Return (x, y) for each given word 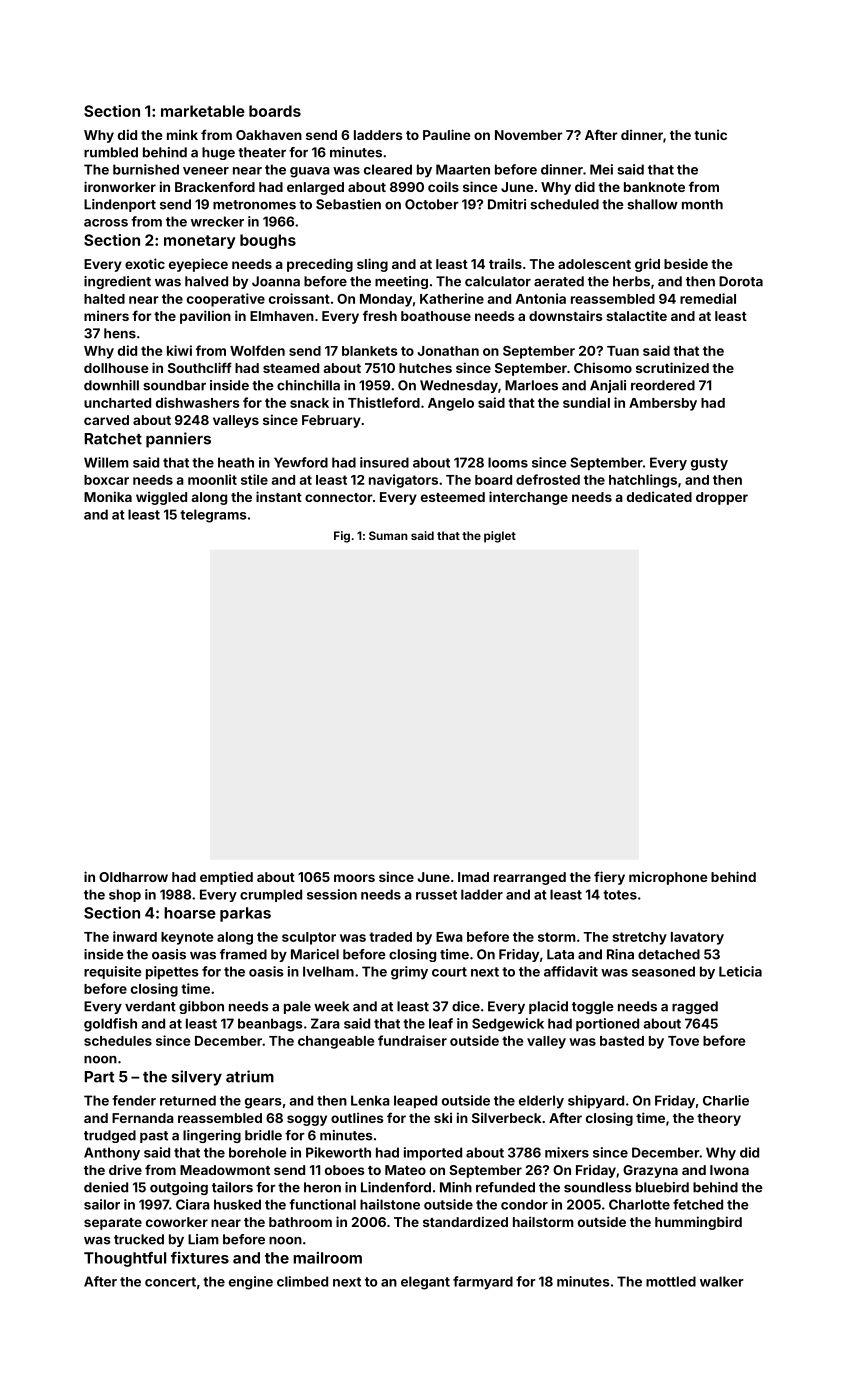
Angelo (451, 404)
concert (170, 1282)
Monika (108, 496)
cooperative (226, 300)
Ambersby (663, 404)
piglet (500, 537)
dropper (722, 498)
